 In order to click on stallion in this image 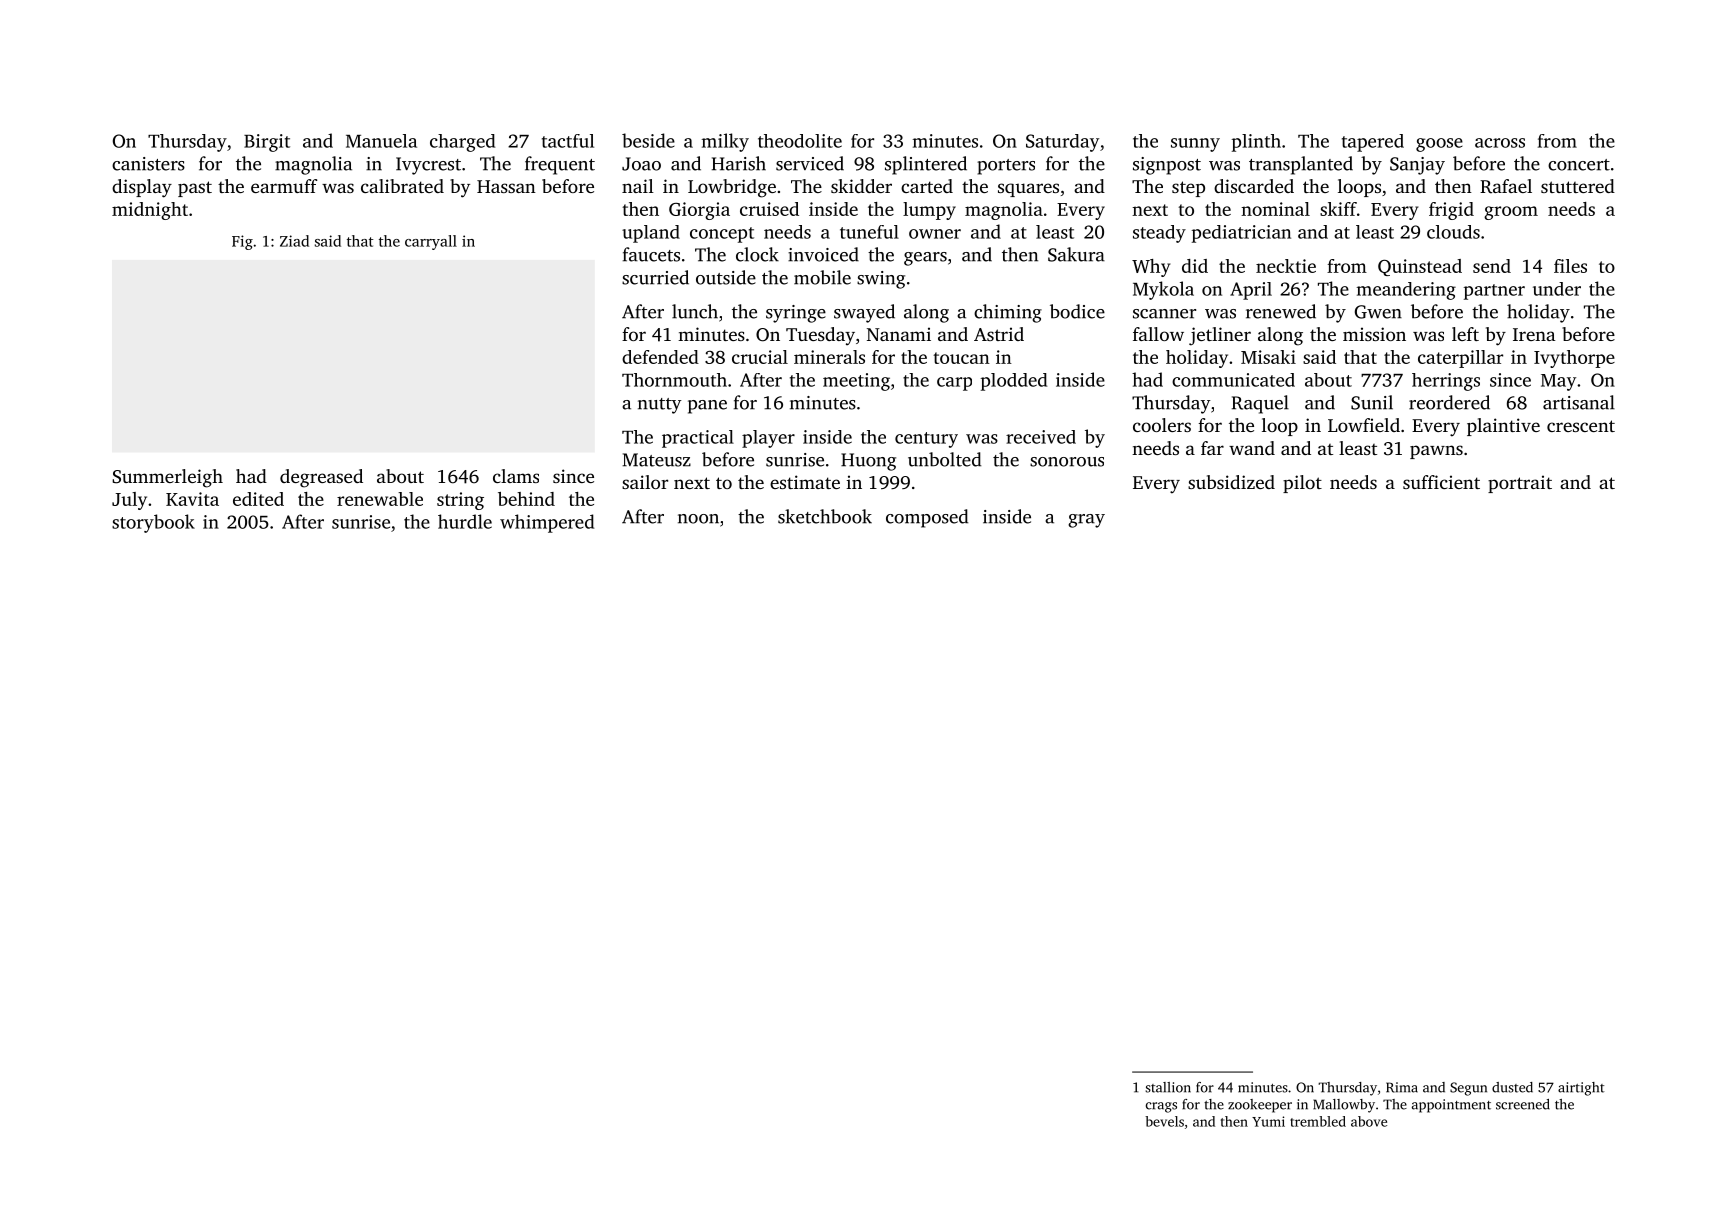, I will do `click(1168, 1087)`.
